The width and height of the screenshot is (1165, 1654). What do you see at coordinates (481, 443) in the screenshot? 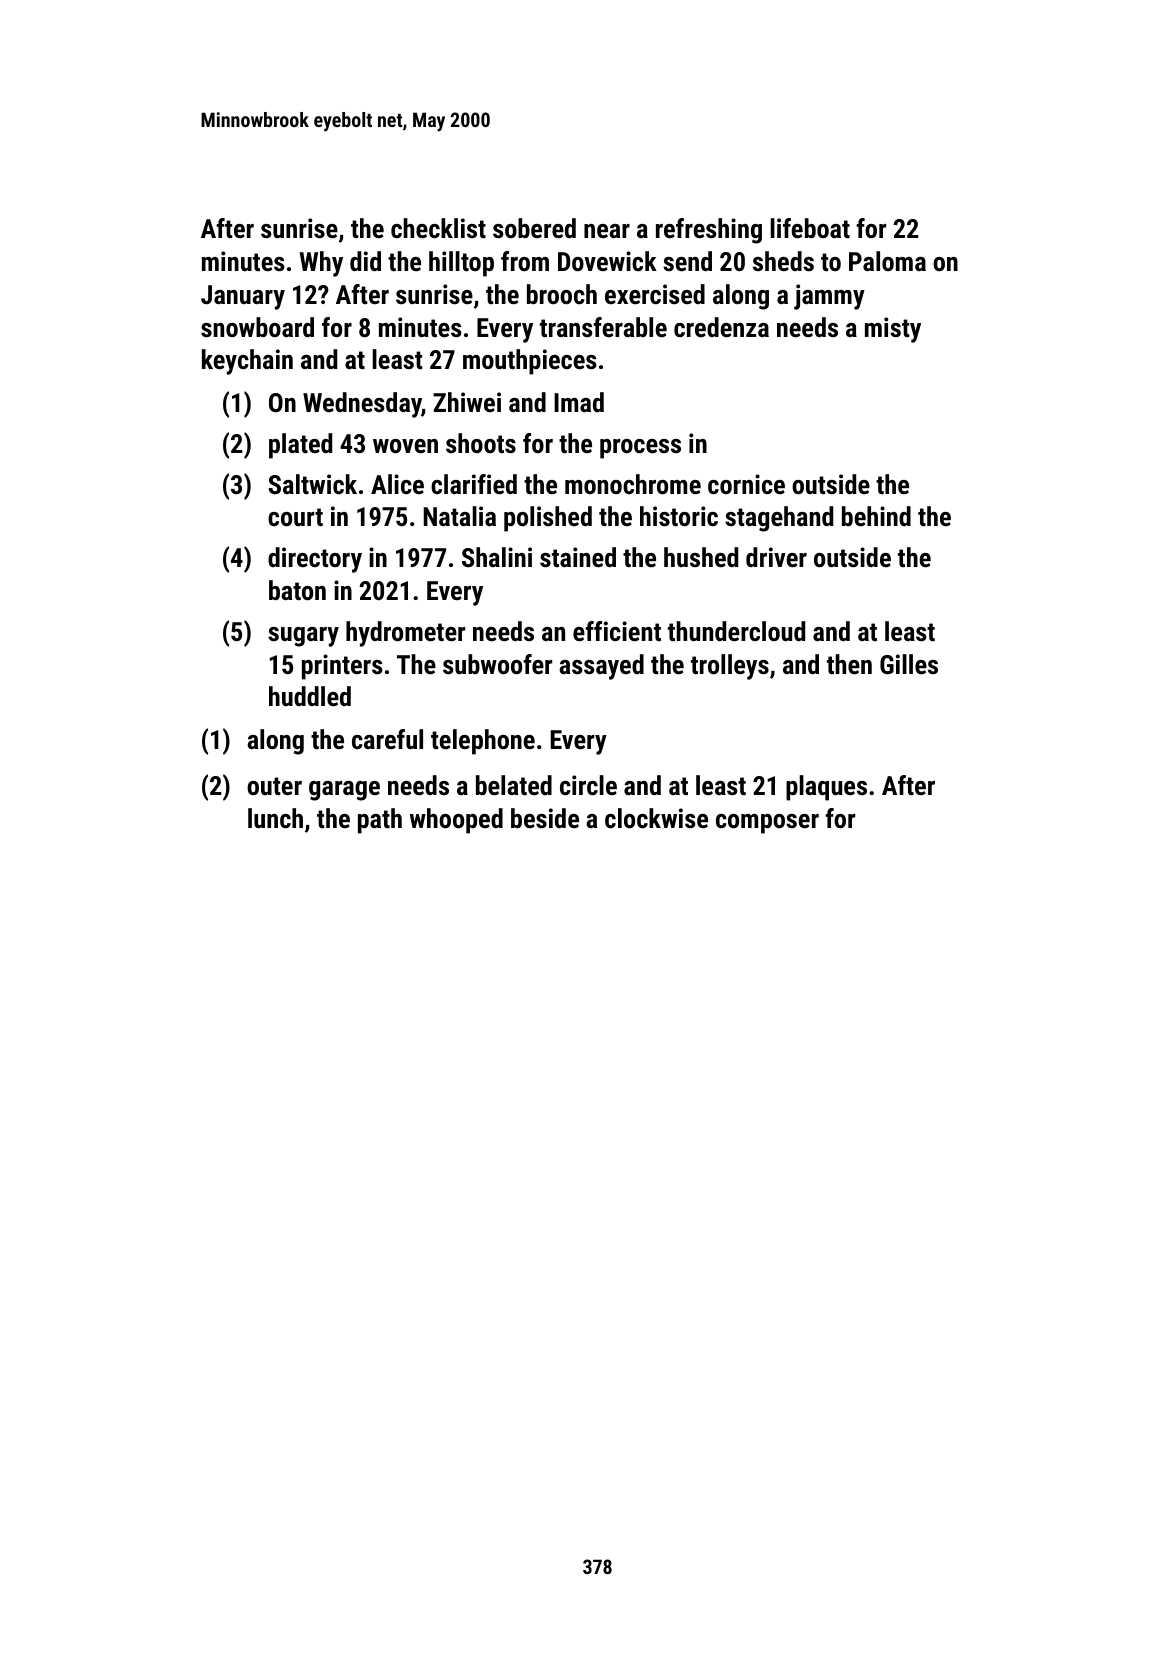
I see `shoots` at bounding box center [481, 443].
